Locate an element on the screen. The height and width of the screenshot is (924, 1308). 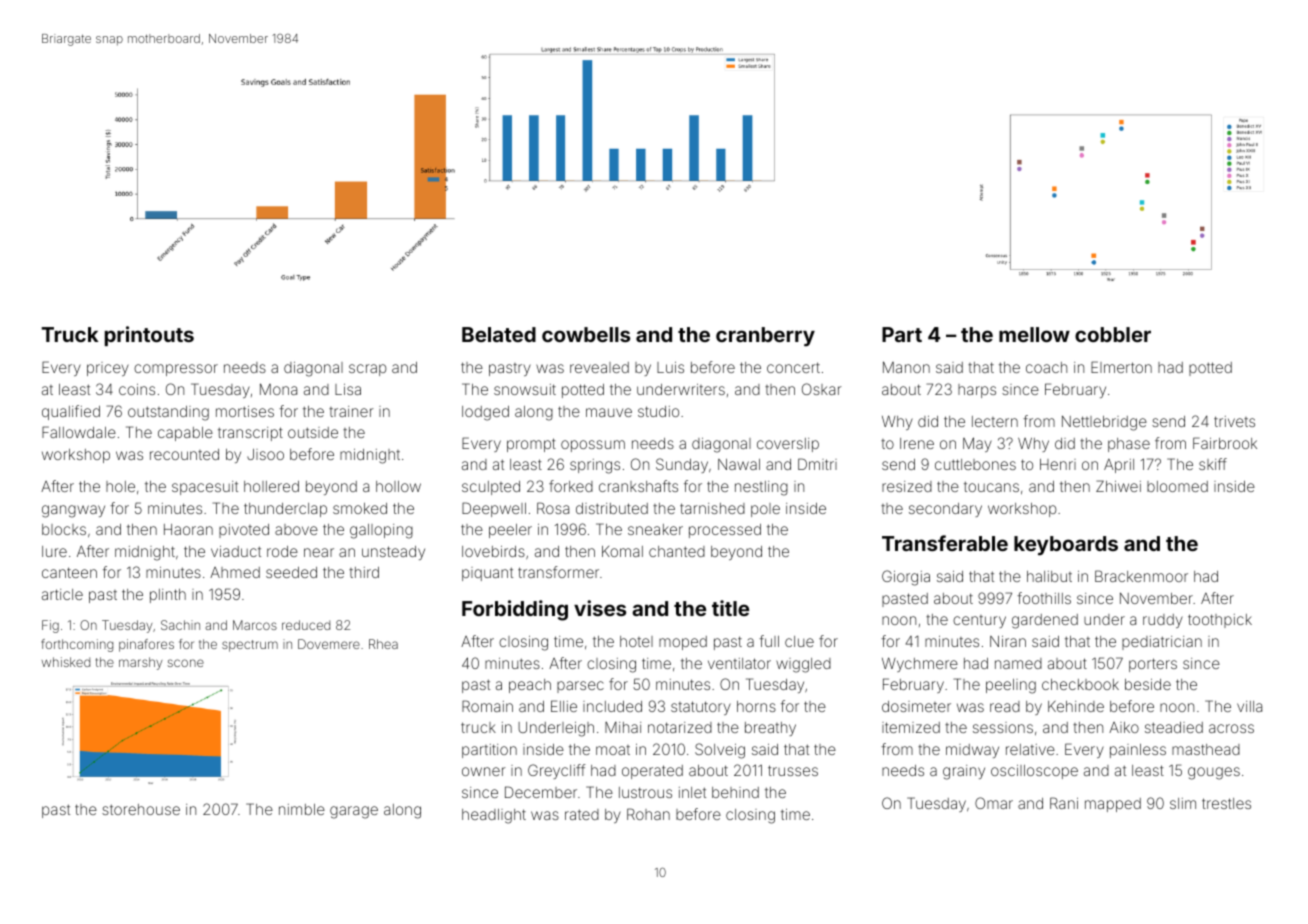
nimble is located at coordinates (302, 809).
